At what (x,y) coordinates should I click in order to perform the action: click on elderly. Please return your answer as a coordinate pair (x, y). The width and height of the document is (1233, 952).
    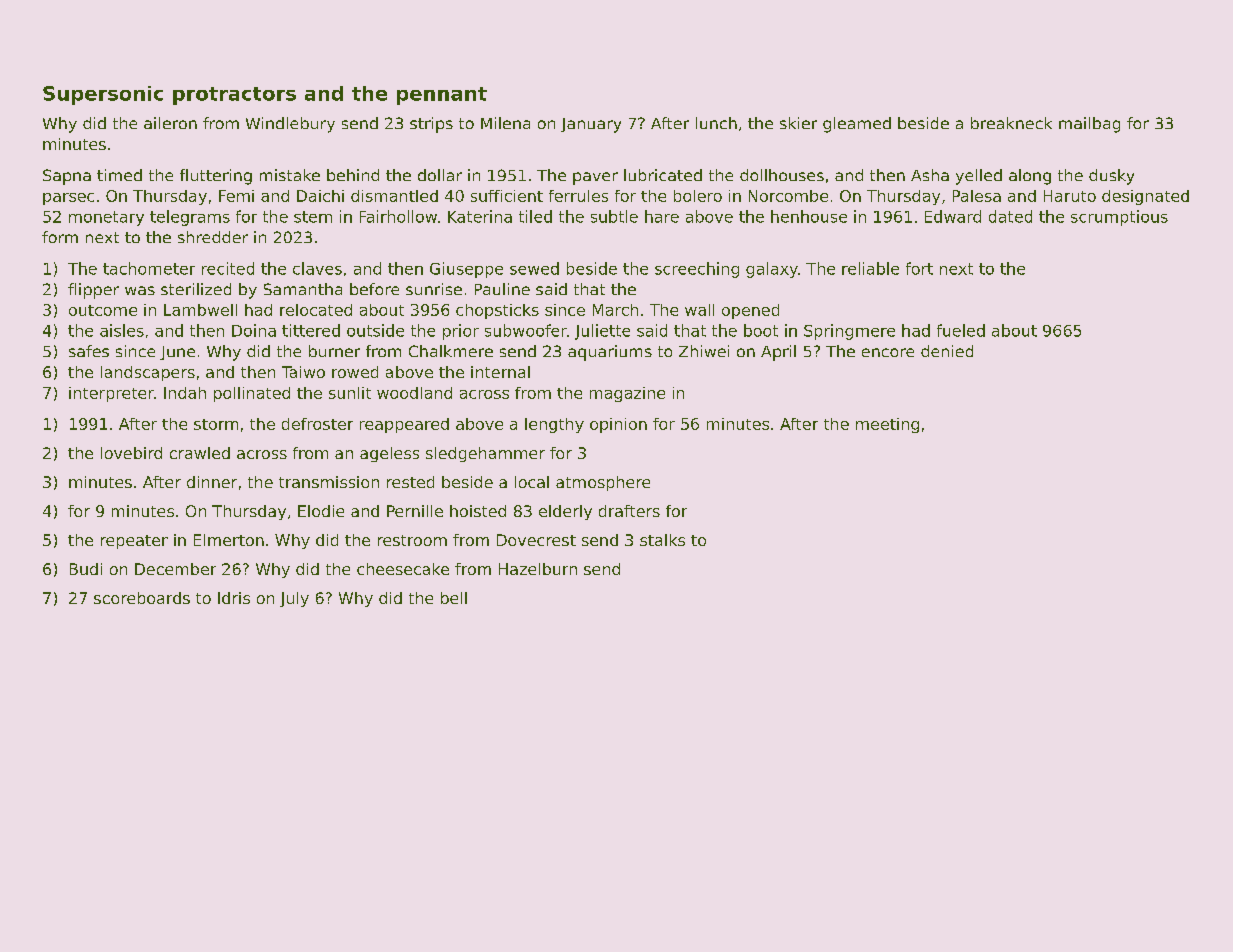
    Looking at the image, I should click on (565, 512).
